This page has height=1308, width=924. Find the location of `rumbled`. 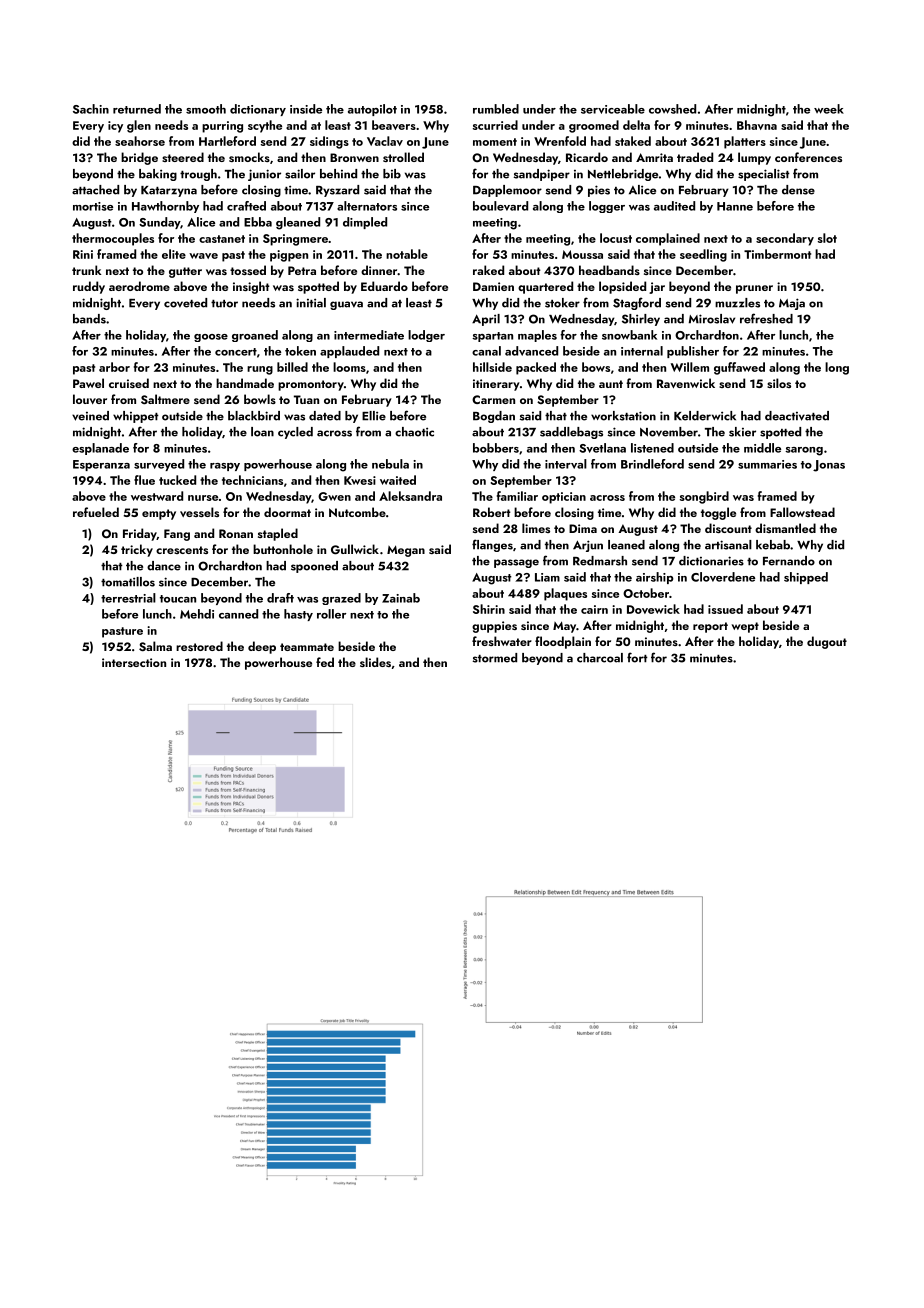

rumbled is located at coordinates (496, 109).
